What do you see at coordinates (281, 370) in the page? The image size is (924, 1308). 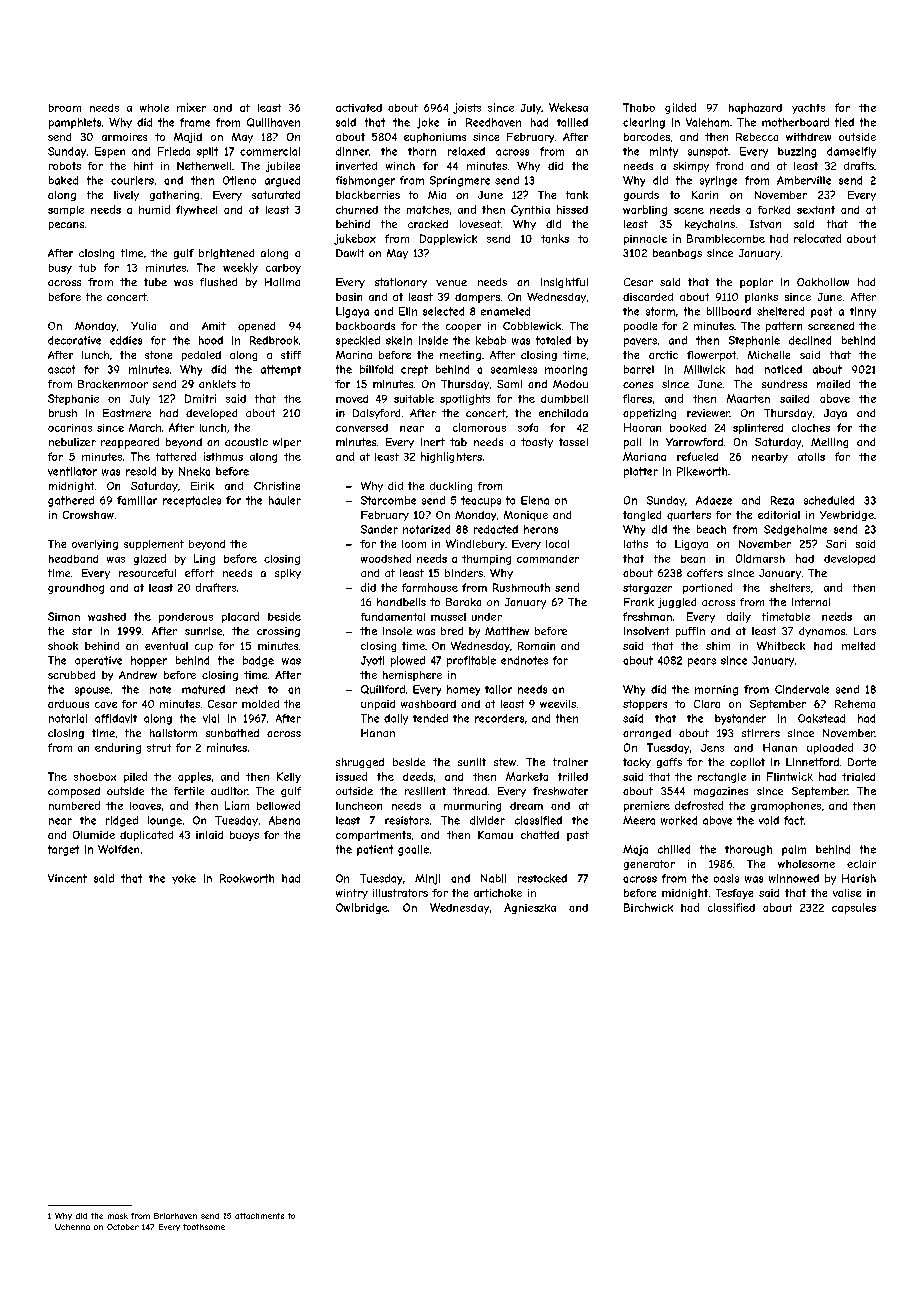 I see `attempt` at bounding box center [281, 370].
